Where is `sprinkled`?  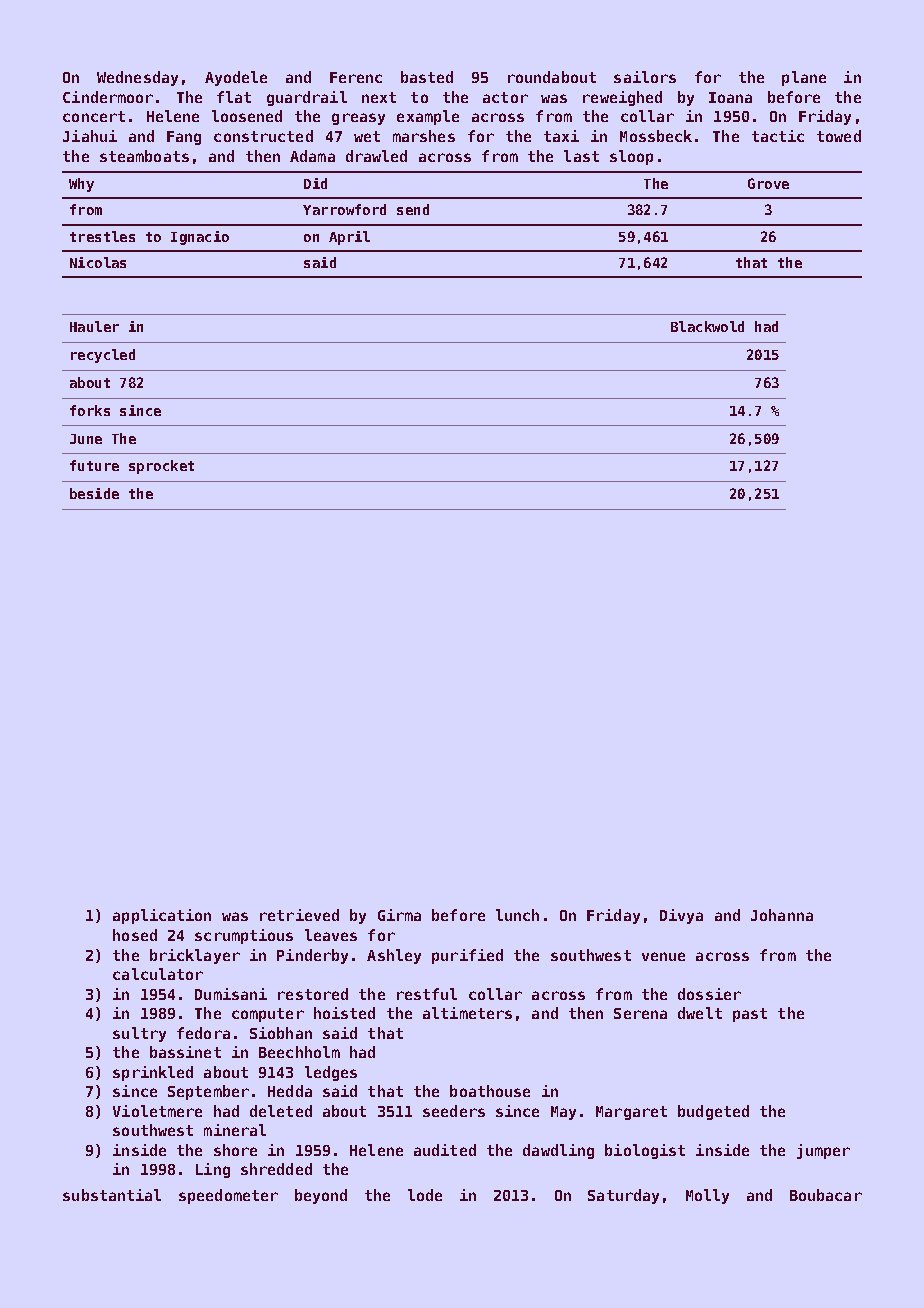 sprinkled is located at coordinates (153, 1073).
